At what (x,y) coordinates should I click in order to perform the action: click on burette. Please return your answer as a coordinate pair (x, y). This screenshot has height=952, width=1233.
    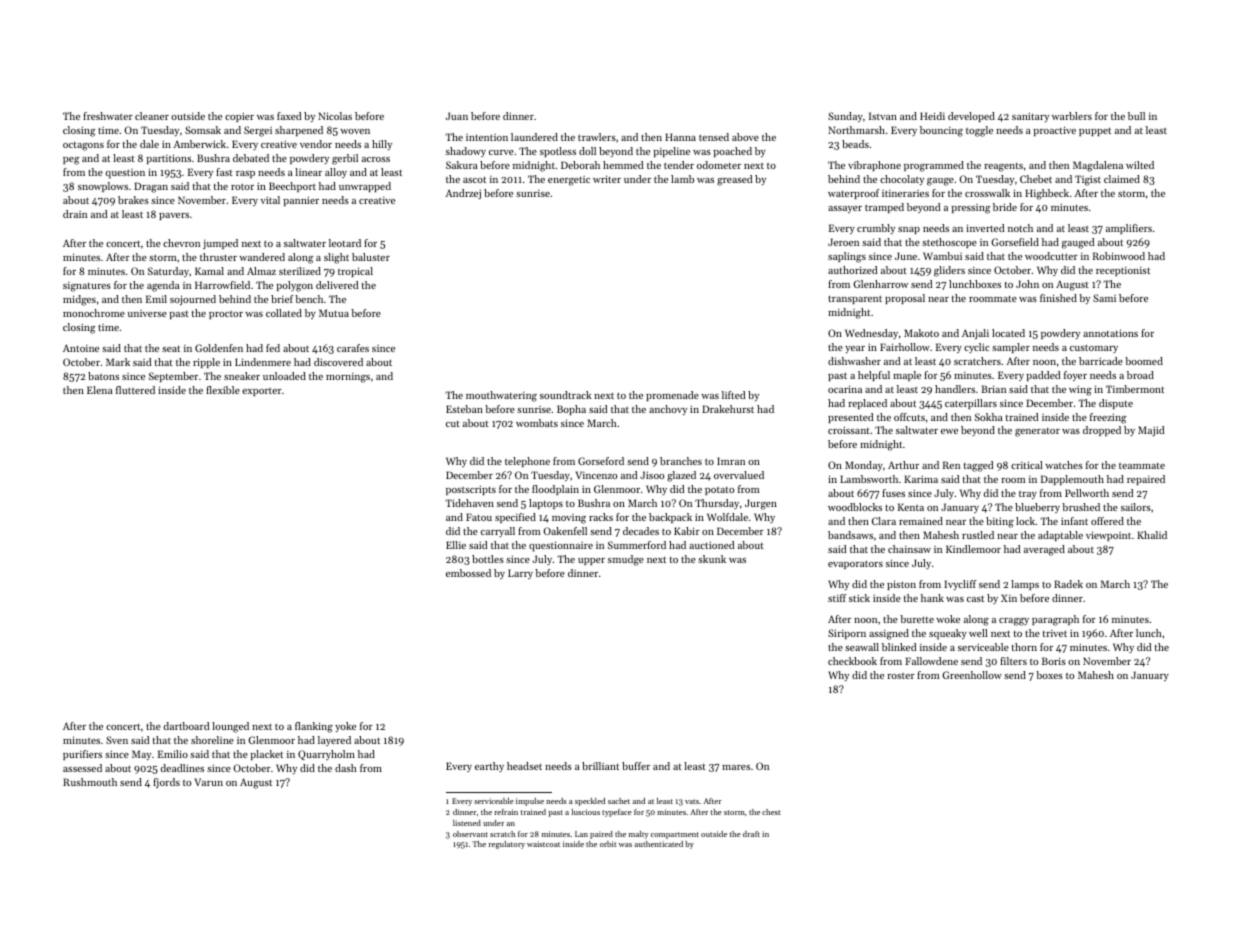
    Looking at the image, I should click on (917, 619).
